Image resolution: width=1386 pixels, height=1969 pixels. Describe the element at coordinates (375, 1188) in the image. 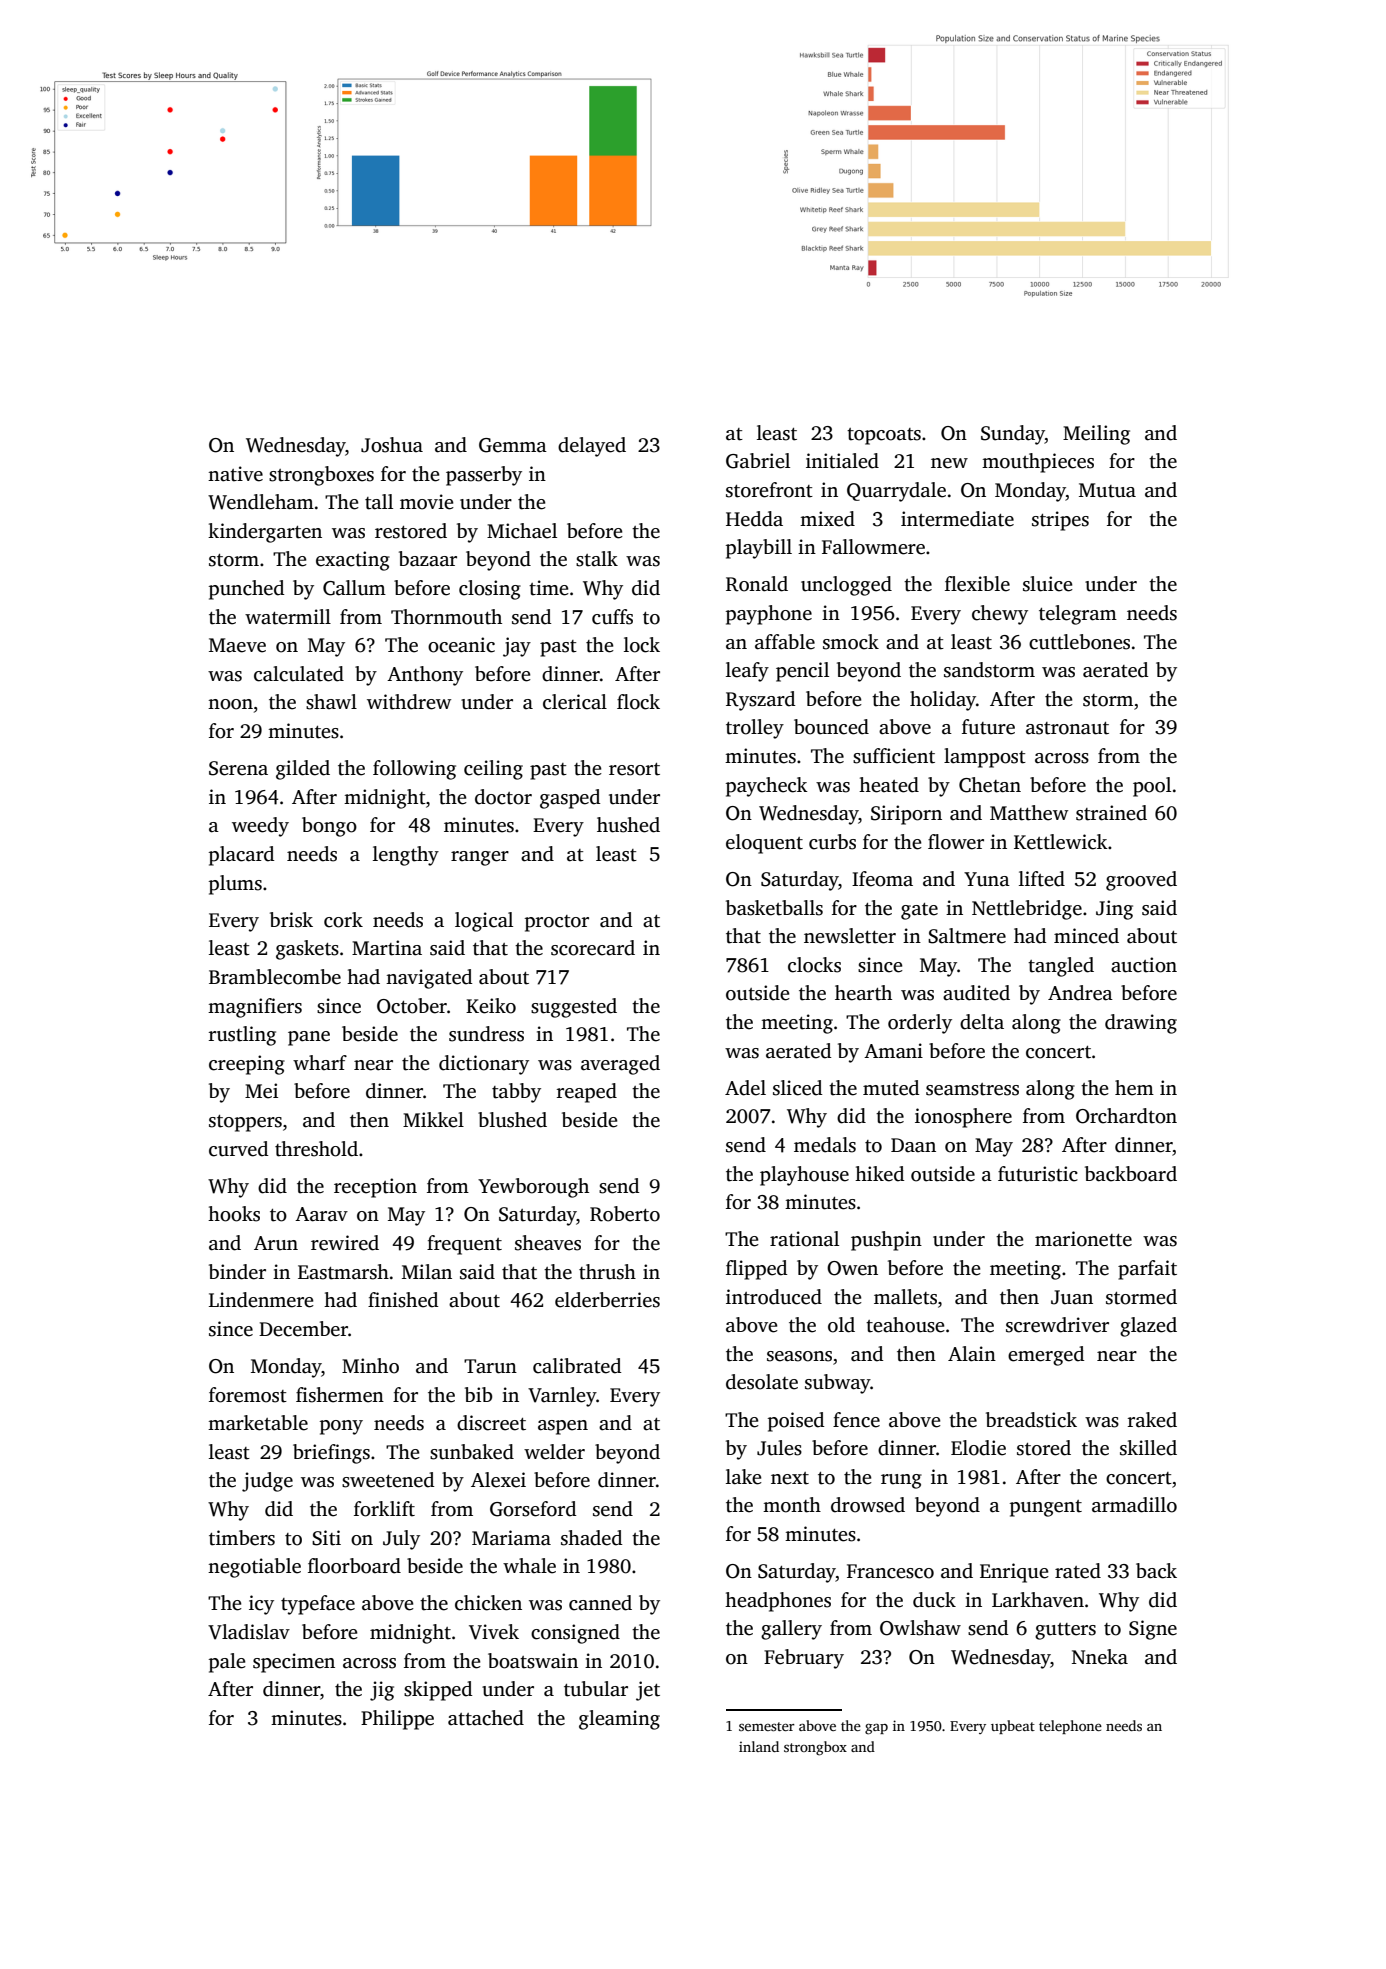

I see `reception` at that location.
